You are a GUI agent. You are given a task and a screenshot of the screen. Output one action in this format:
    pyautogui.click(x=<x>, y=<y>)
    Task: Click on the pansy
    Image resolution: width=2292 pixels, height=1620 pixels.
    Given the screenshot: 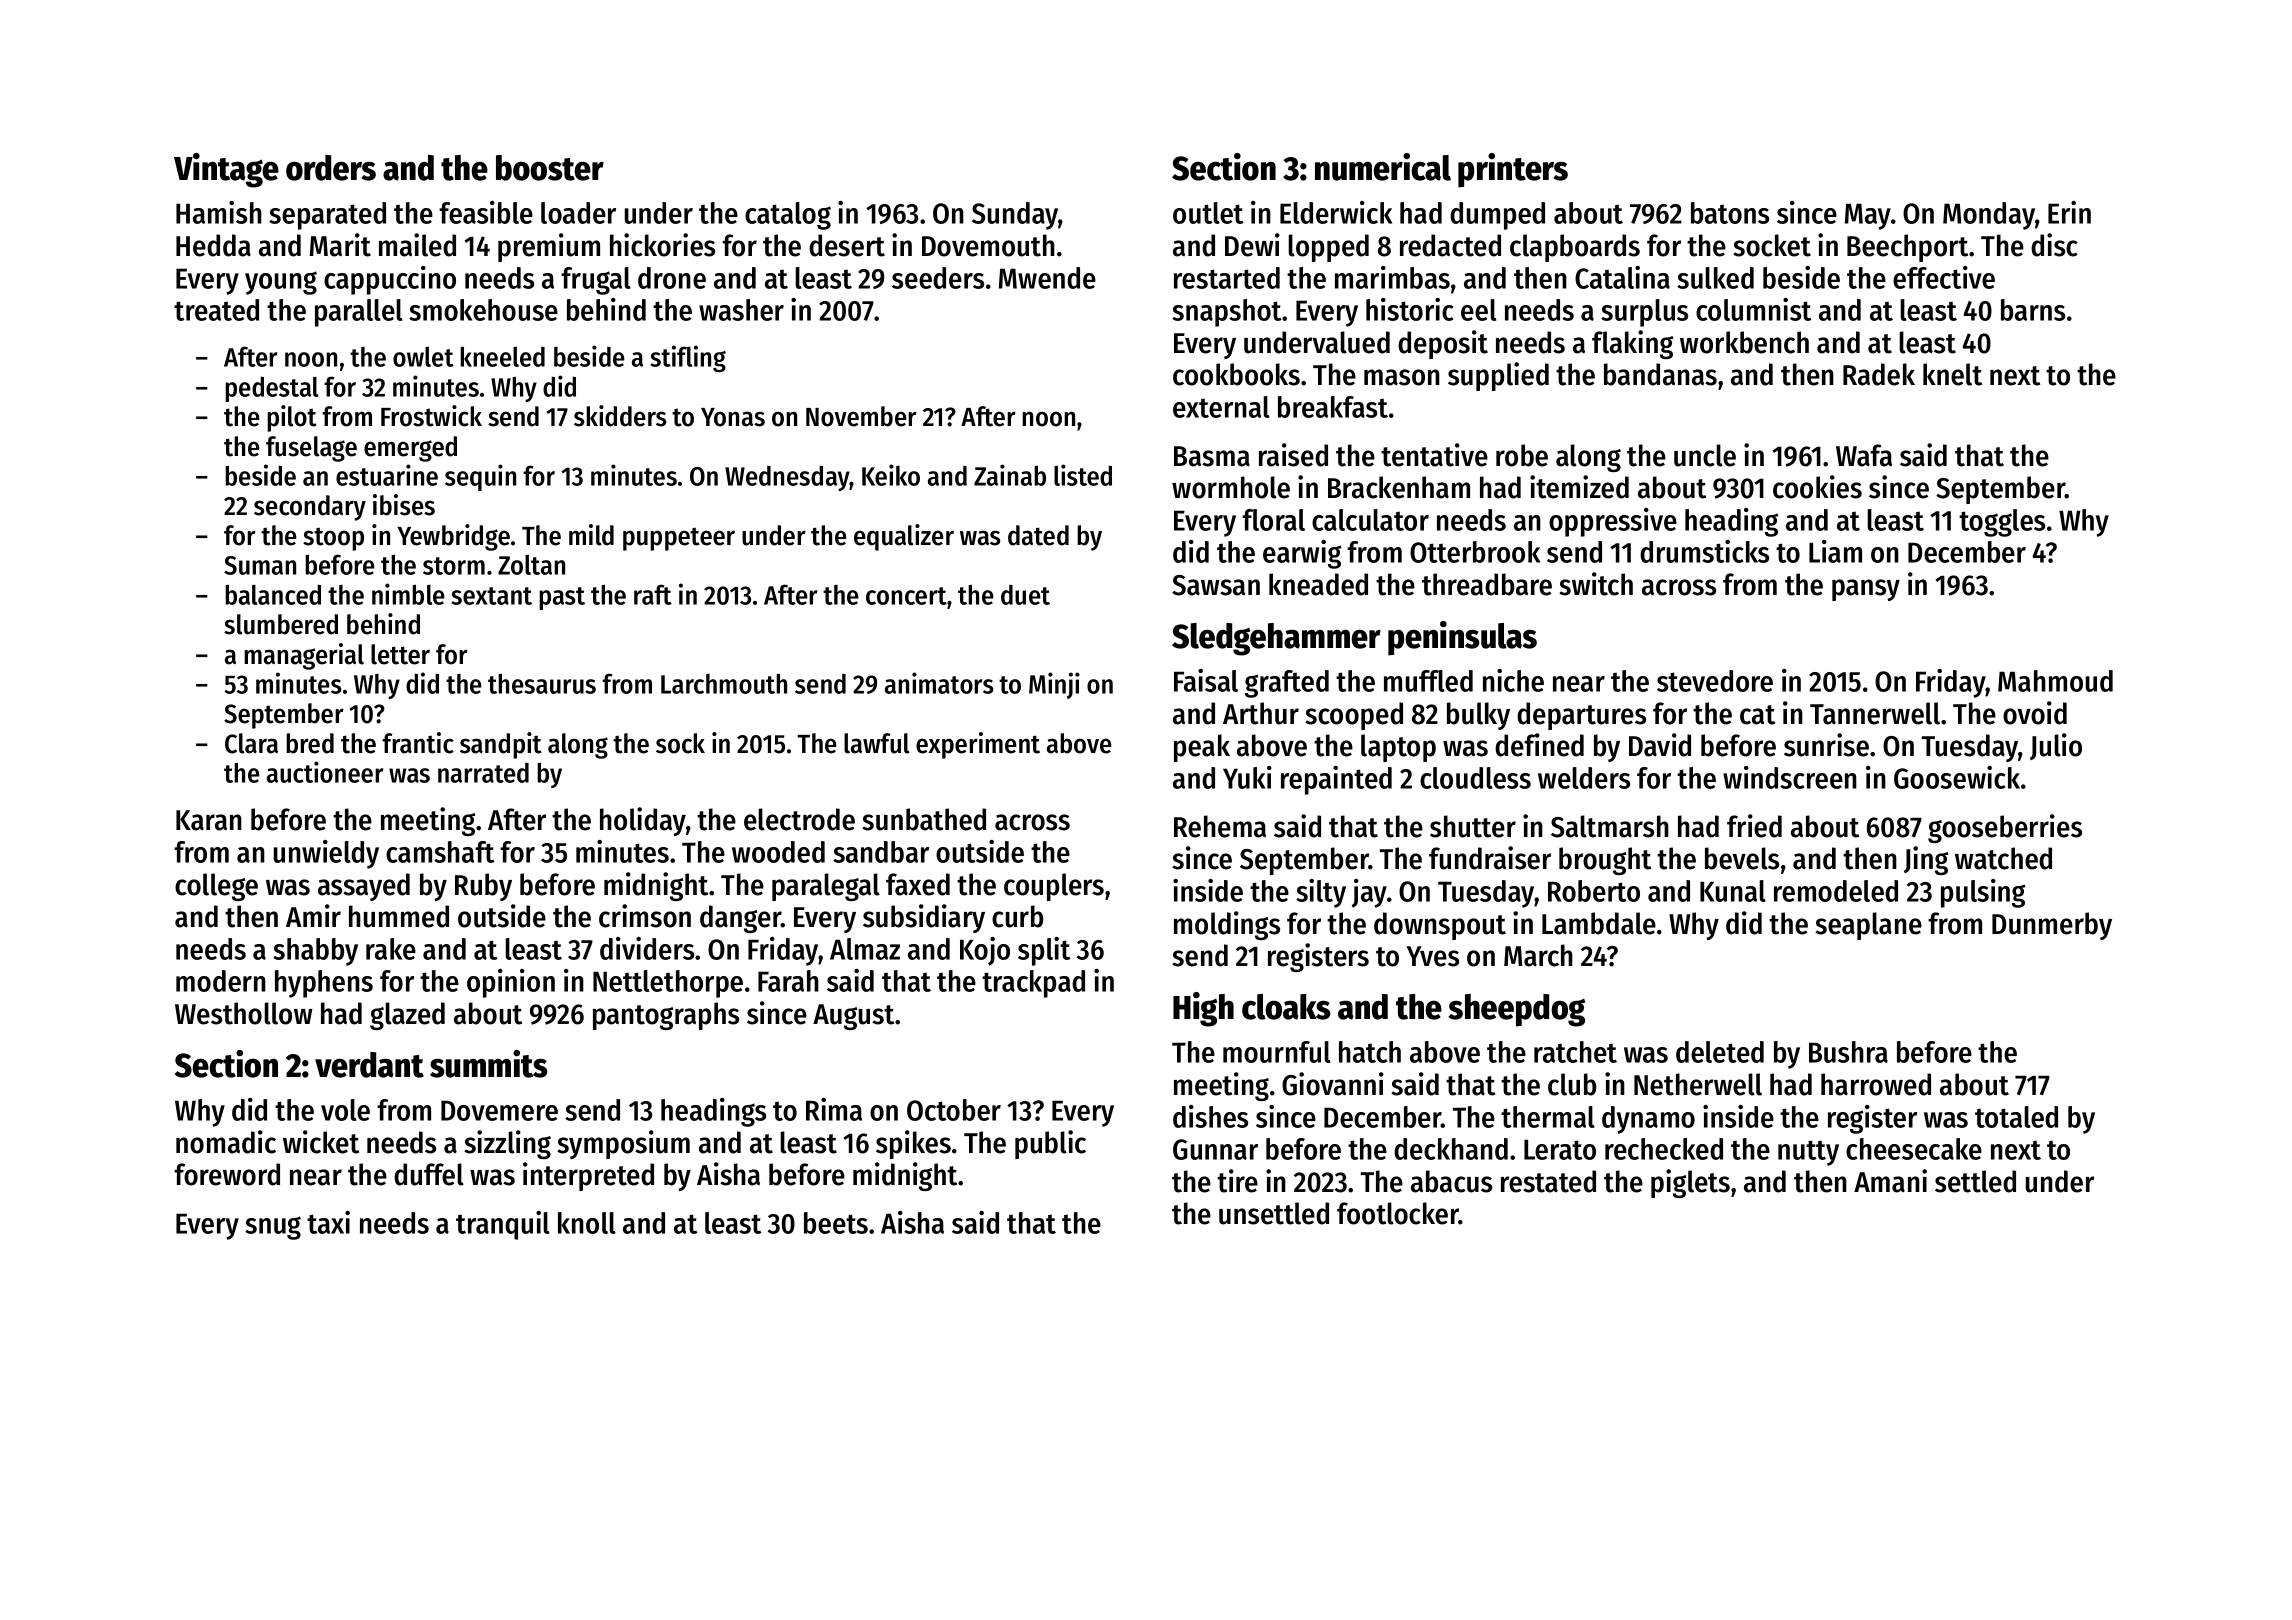 What is the action you would take?
    pyautogui.click(x=1866, y=590)
